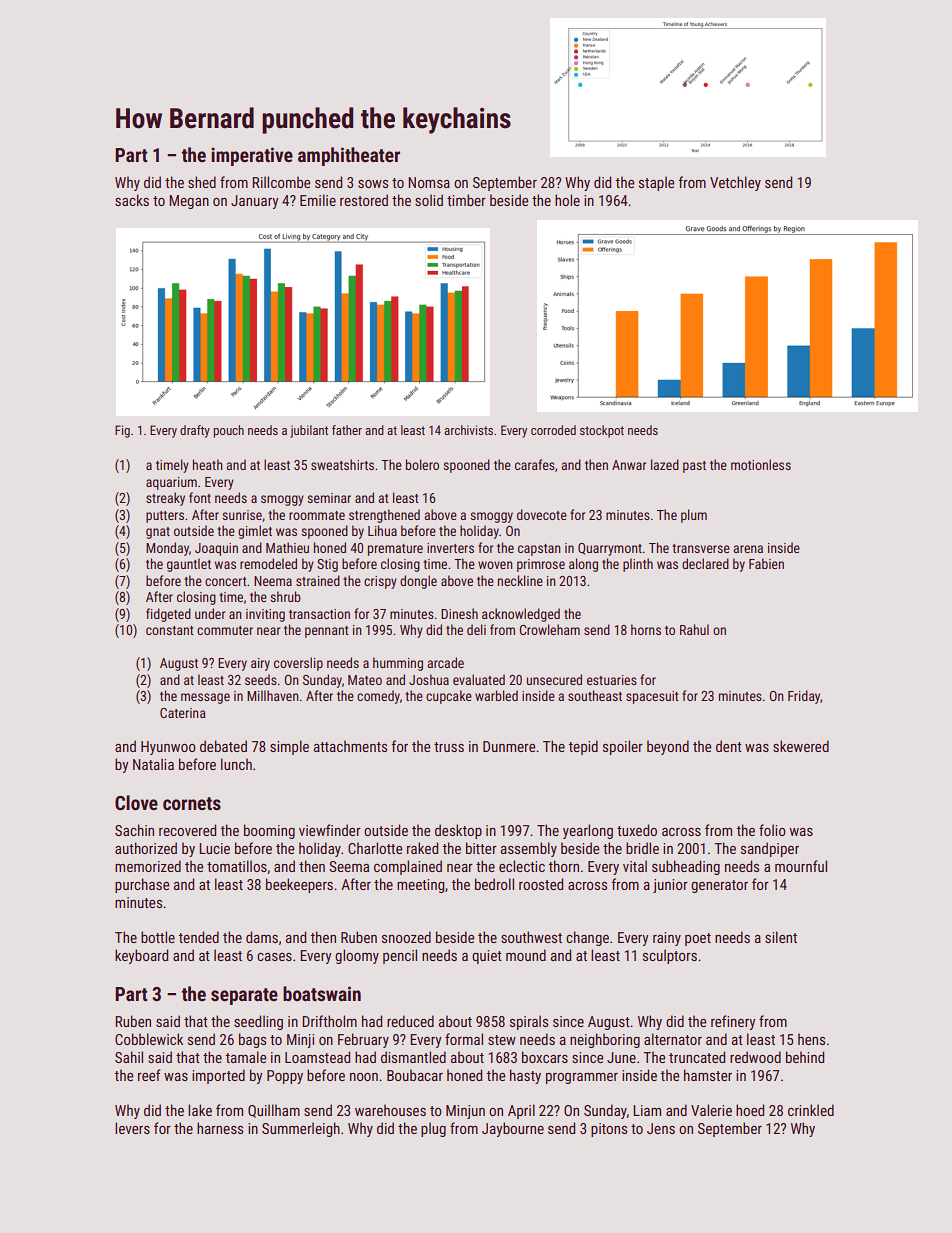 The image size is (952, 1233). What do you see at coordinates (349, 156) in the screenshot?
I see `amphitheater` at bounding box center [349, 156].
